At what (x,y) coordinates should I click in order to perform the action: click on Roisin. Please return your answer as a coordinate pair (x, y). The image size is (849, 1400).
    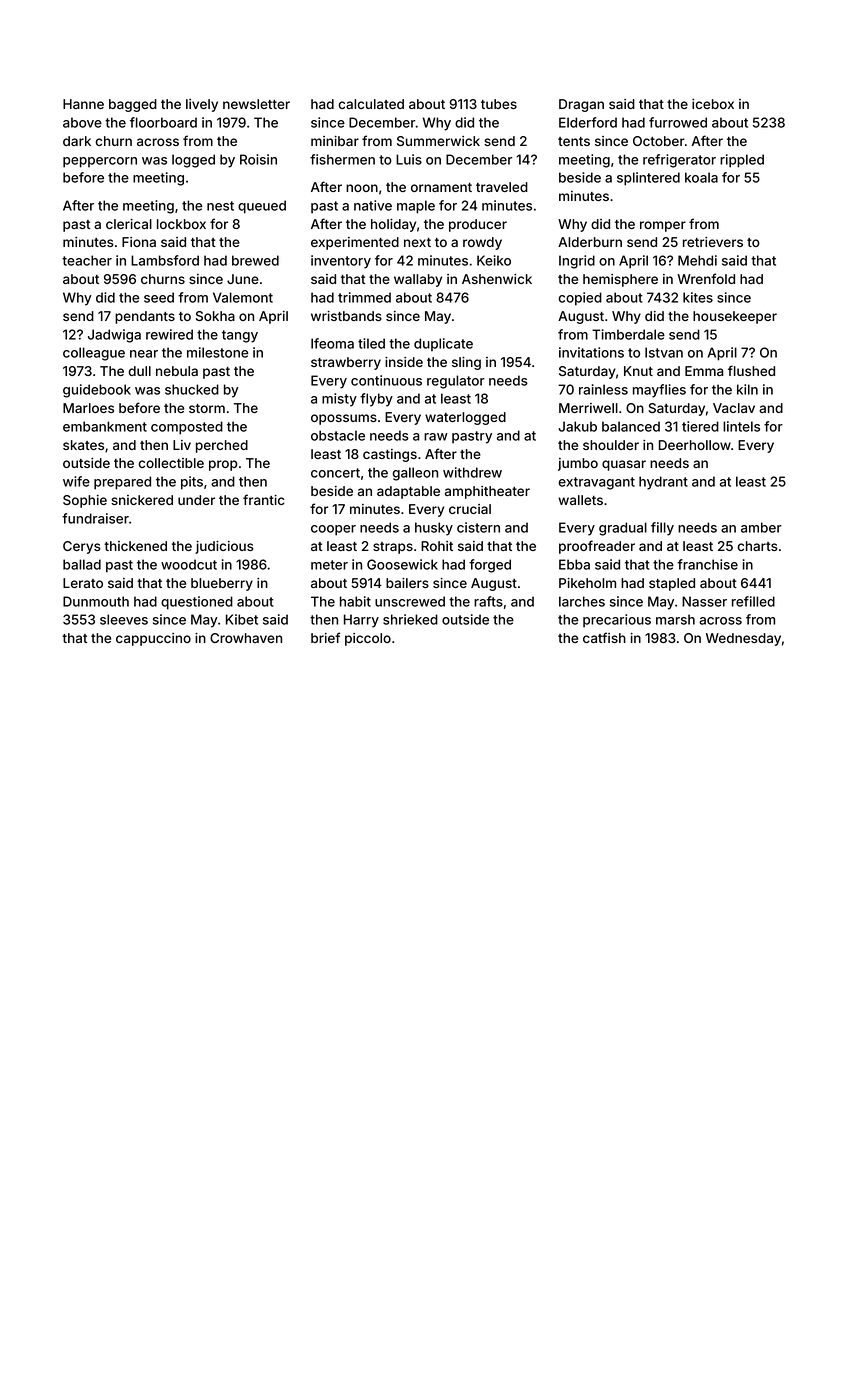
    Looking at the image, I should click on (258, 159).
